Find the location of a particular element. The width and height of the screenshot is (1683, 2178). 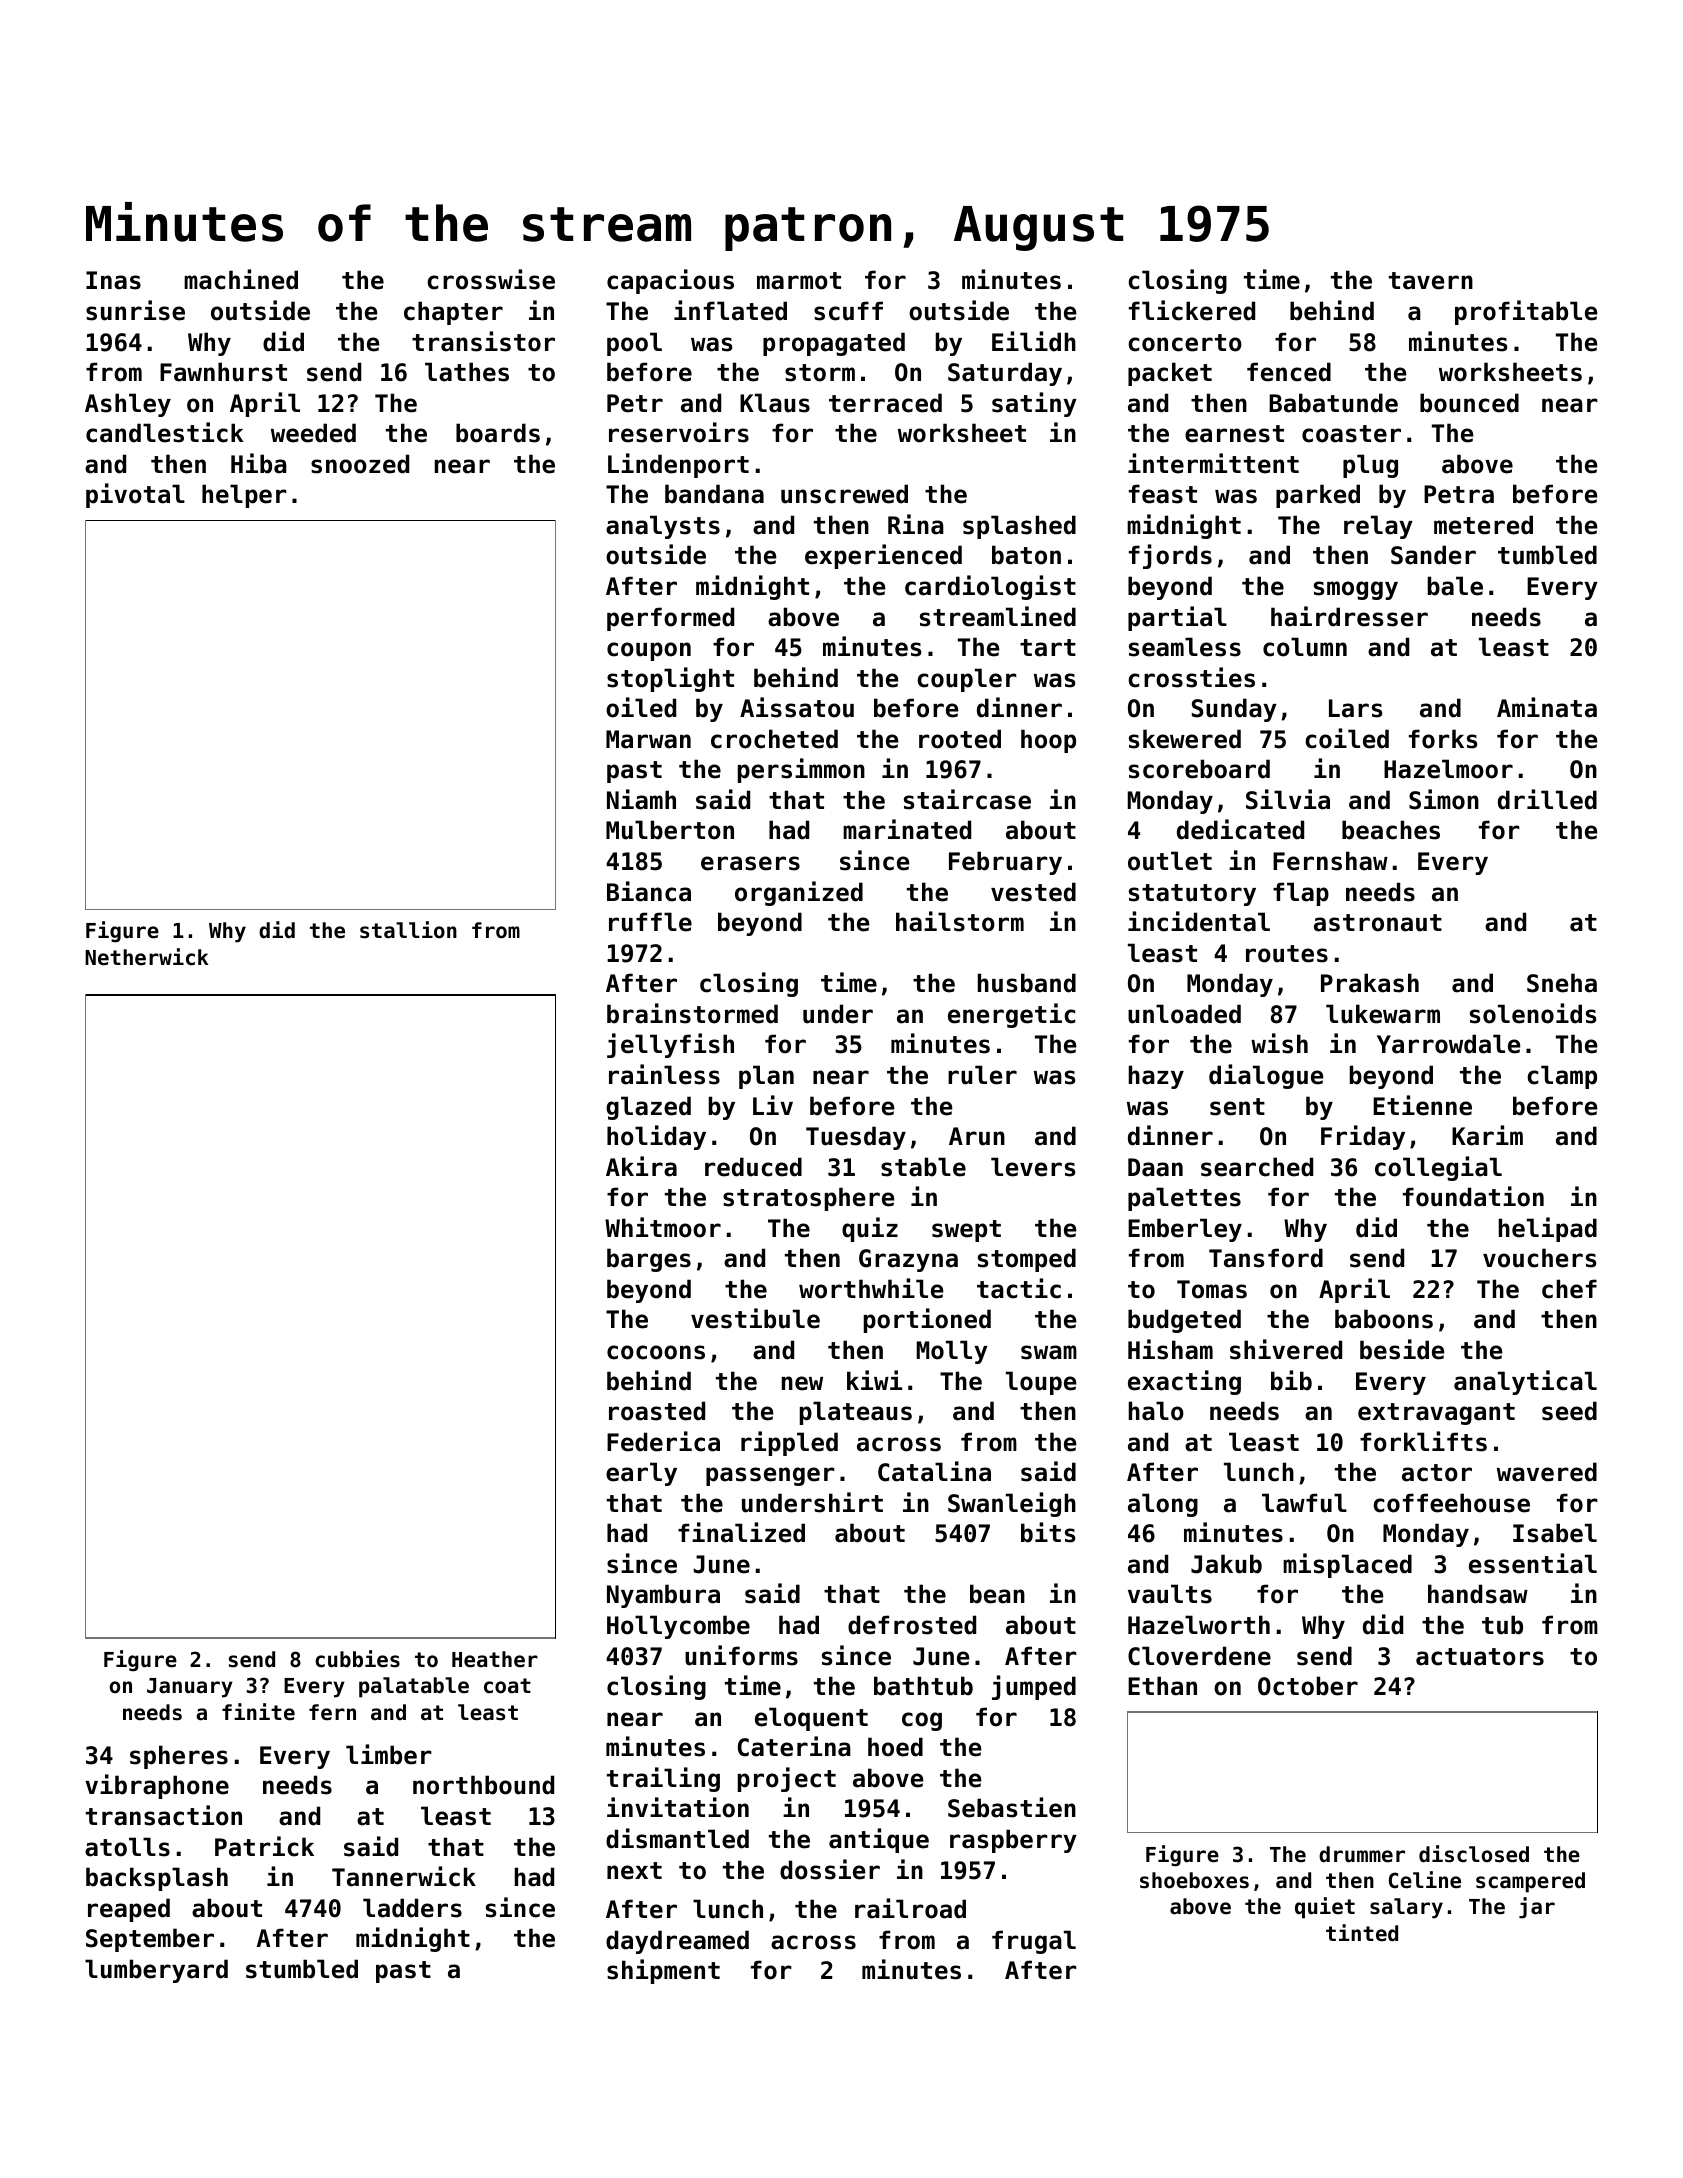

coupon is located at coordinates (649, 651).
